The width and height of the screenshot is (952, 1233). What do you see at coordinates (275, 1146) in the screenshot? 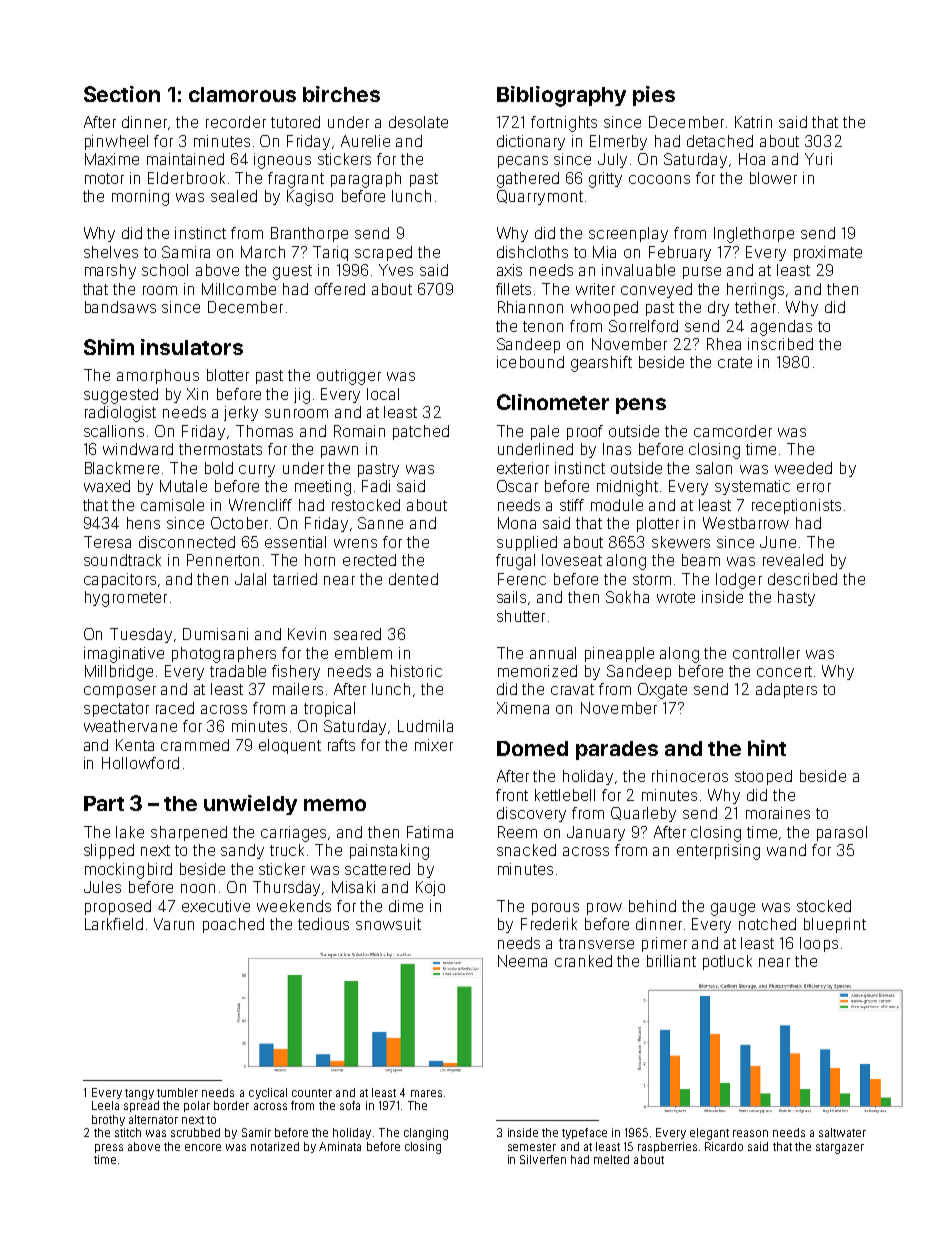
I see `notarized` at bounding box center [275, 1146].
